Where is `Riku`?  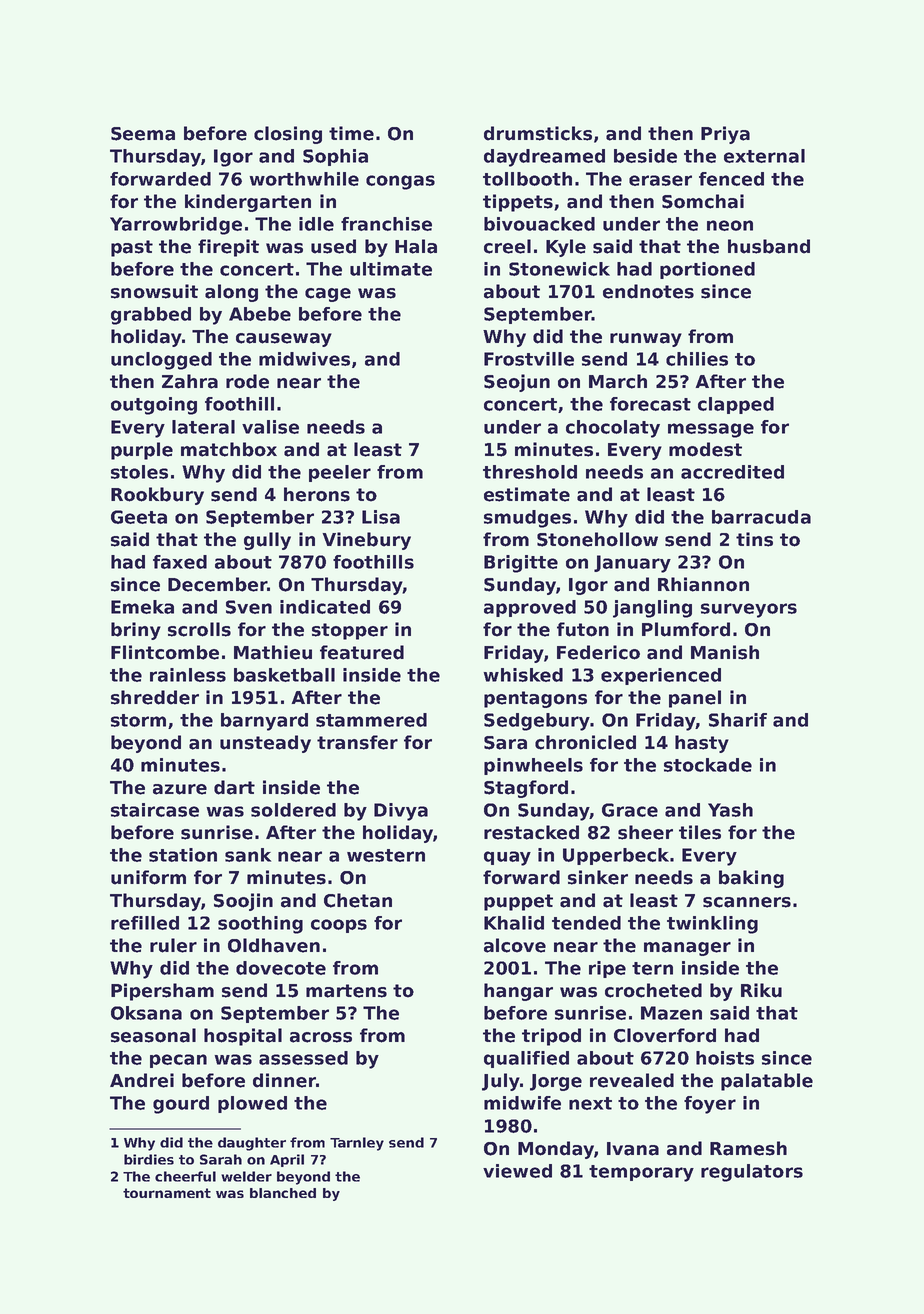
Riku is located at coordinates (761, 990).
